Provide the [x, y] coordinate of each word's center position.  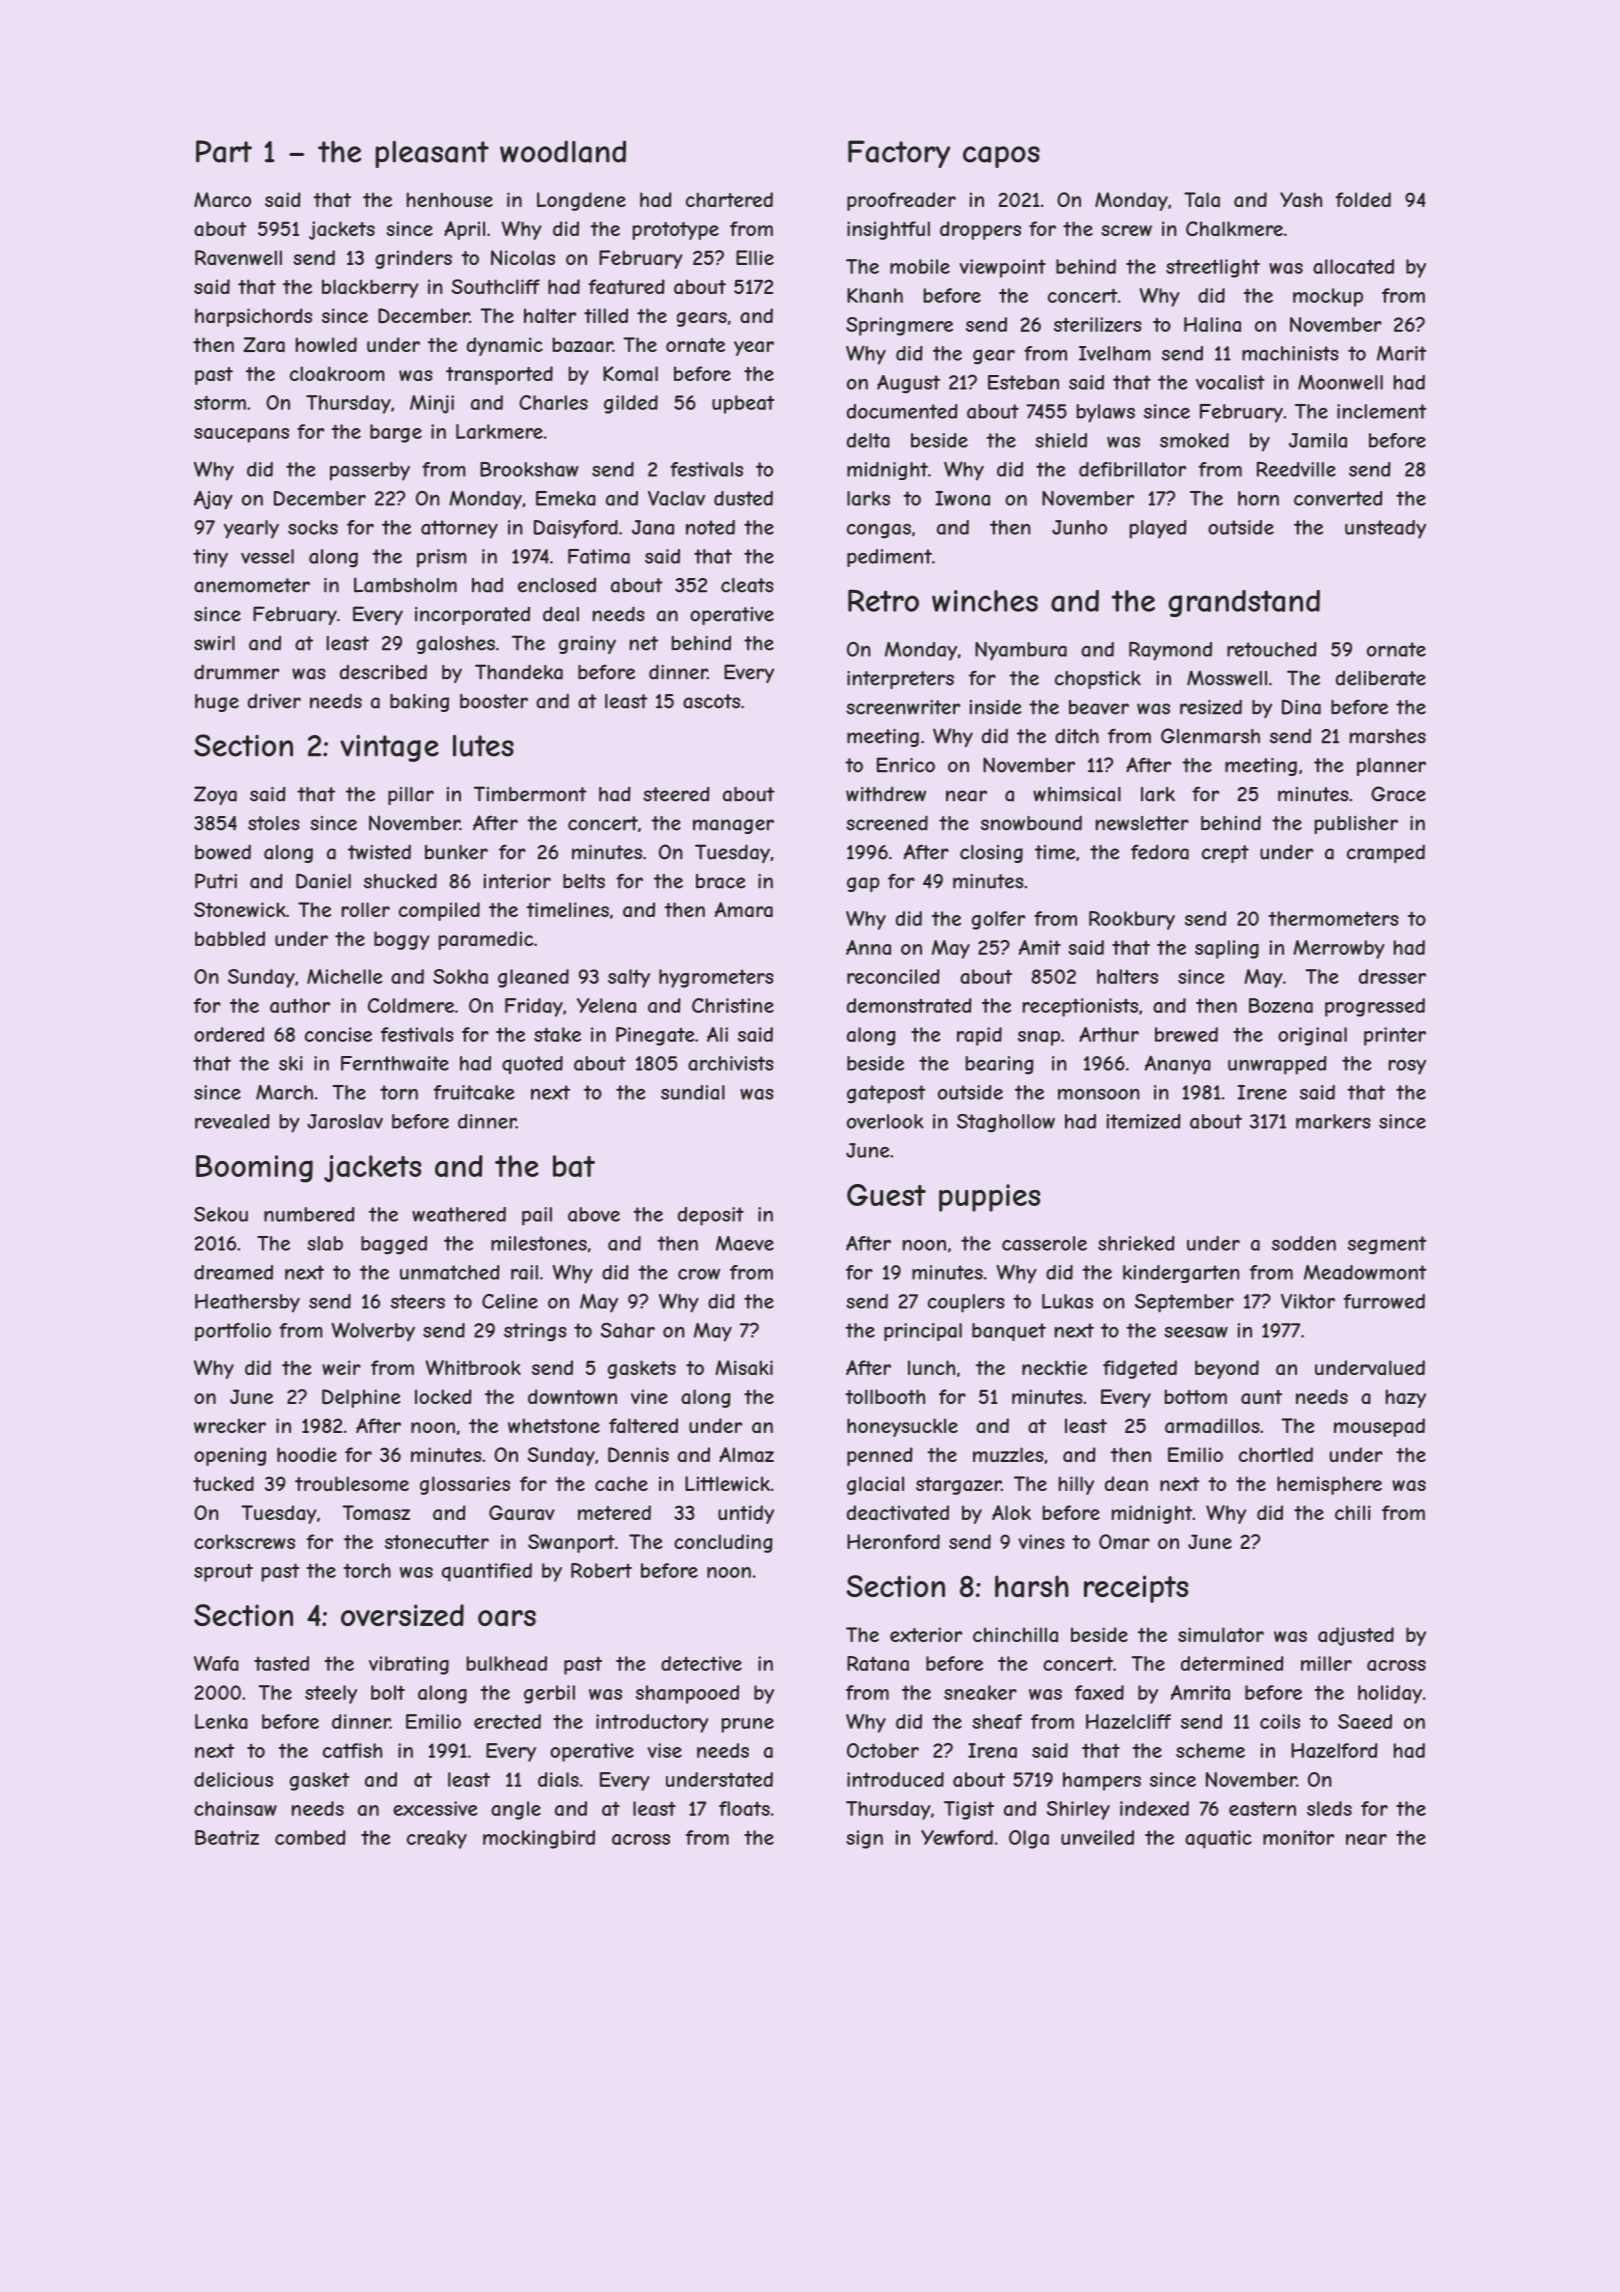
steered [676, 794]
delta [868, 440]
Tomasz [376, 1512]
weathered [459, 1214]
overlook [885, 1121]
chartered [729, 199]
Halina [1212, 324]
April [464, 230]
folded [1363, 199]
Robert [601, 1570]
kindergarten [1181, 1274]
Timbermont [530, 794]
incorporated [472, 616]
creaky [437, 1839]
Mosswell [1227, 678]
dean [1126, 1484]
